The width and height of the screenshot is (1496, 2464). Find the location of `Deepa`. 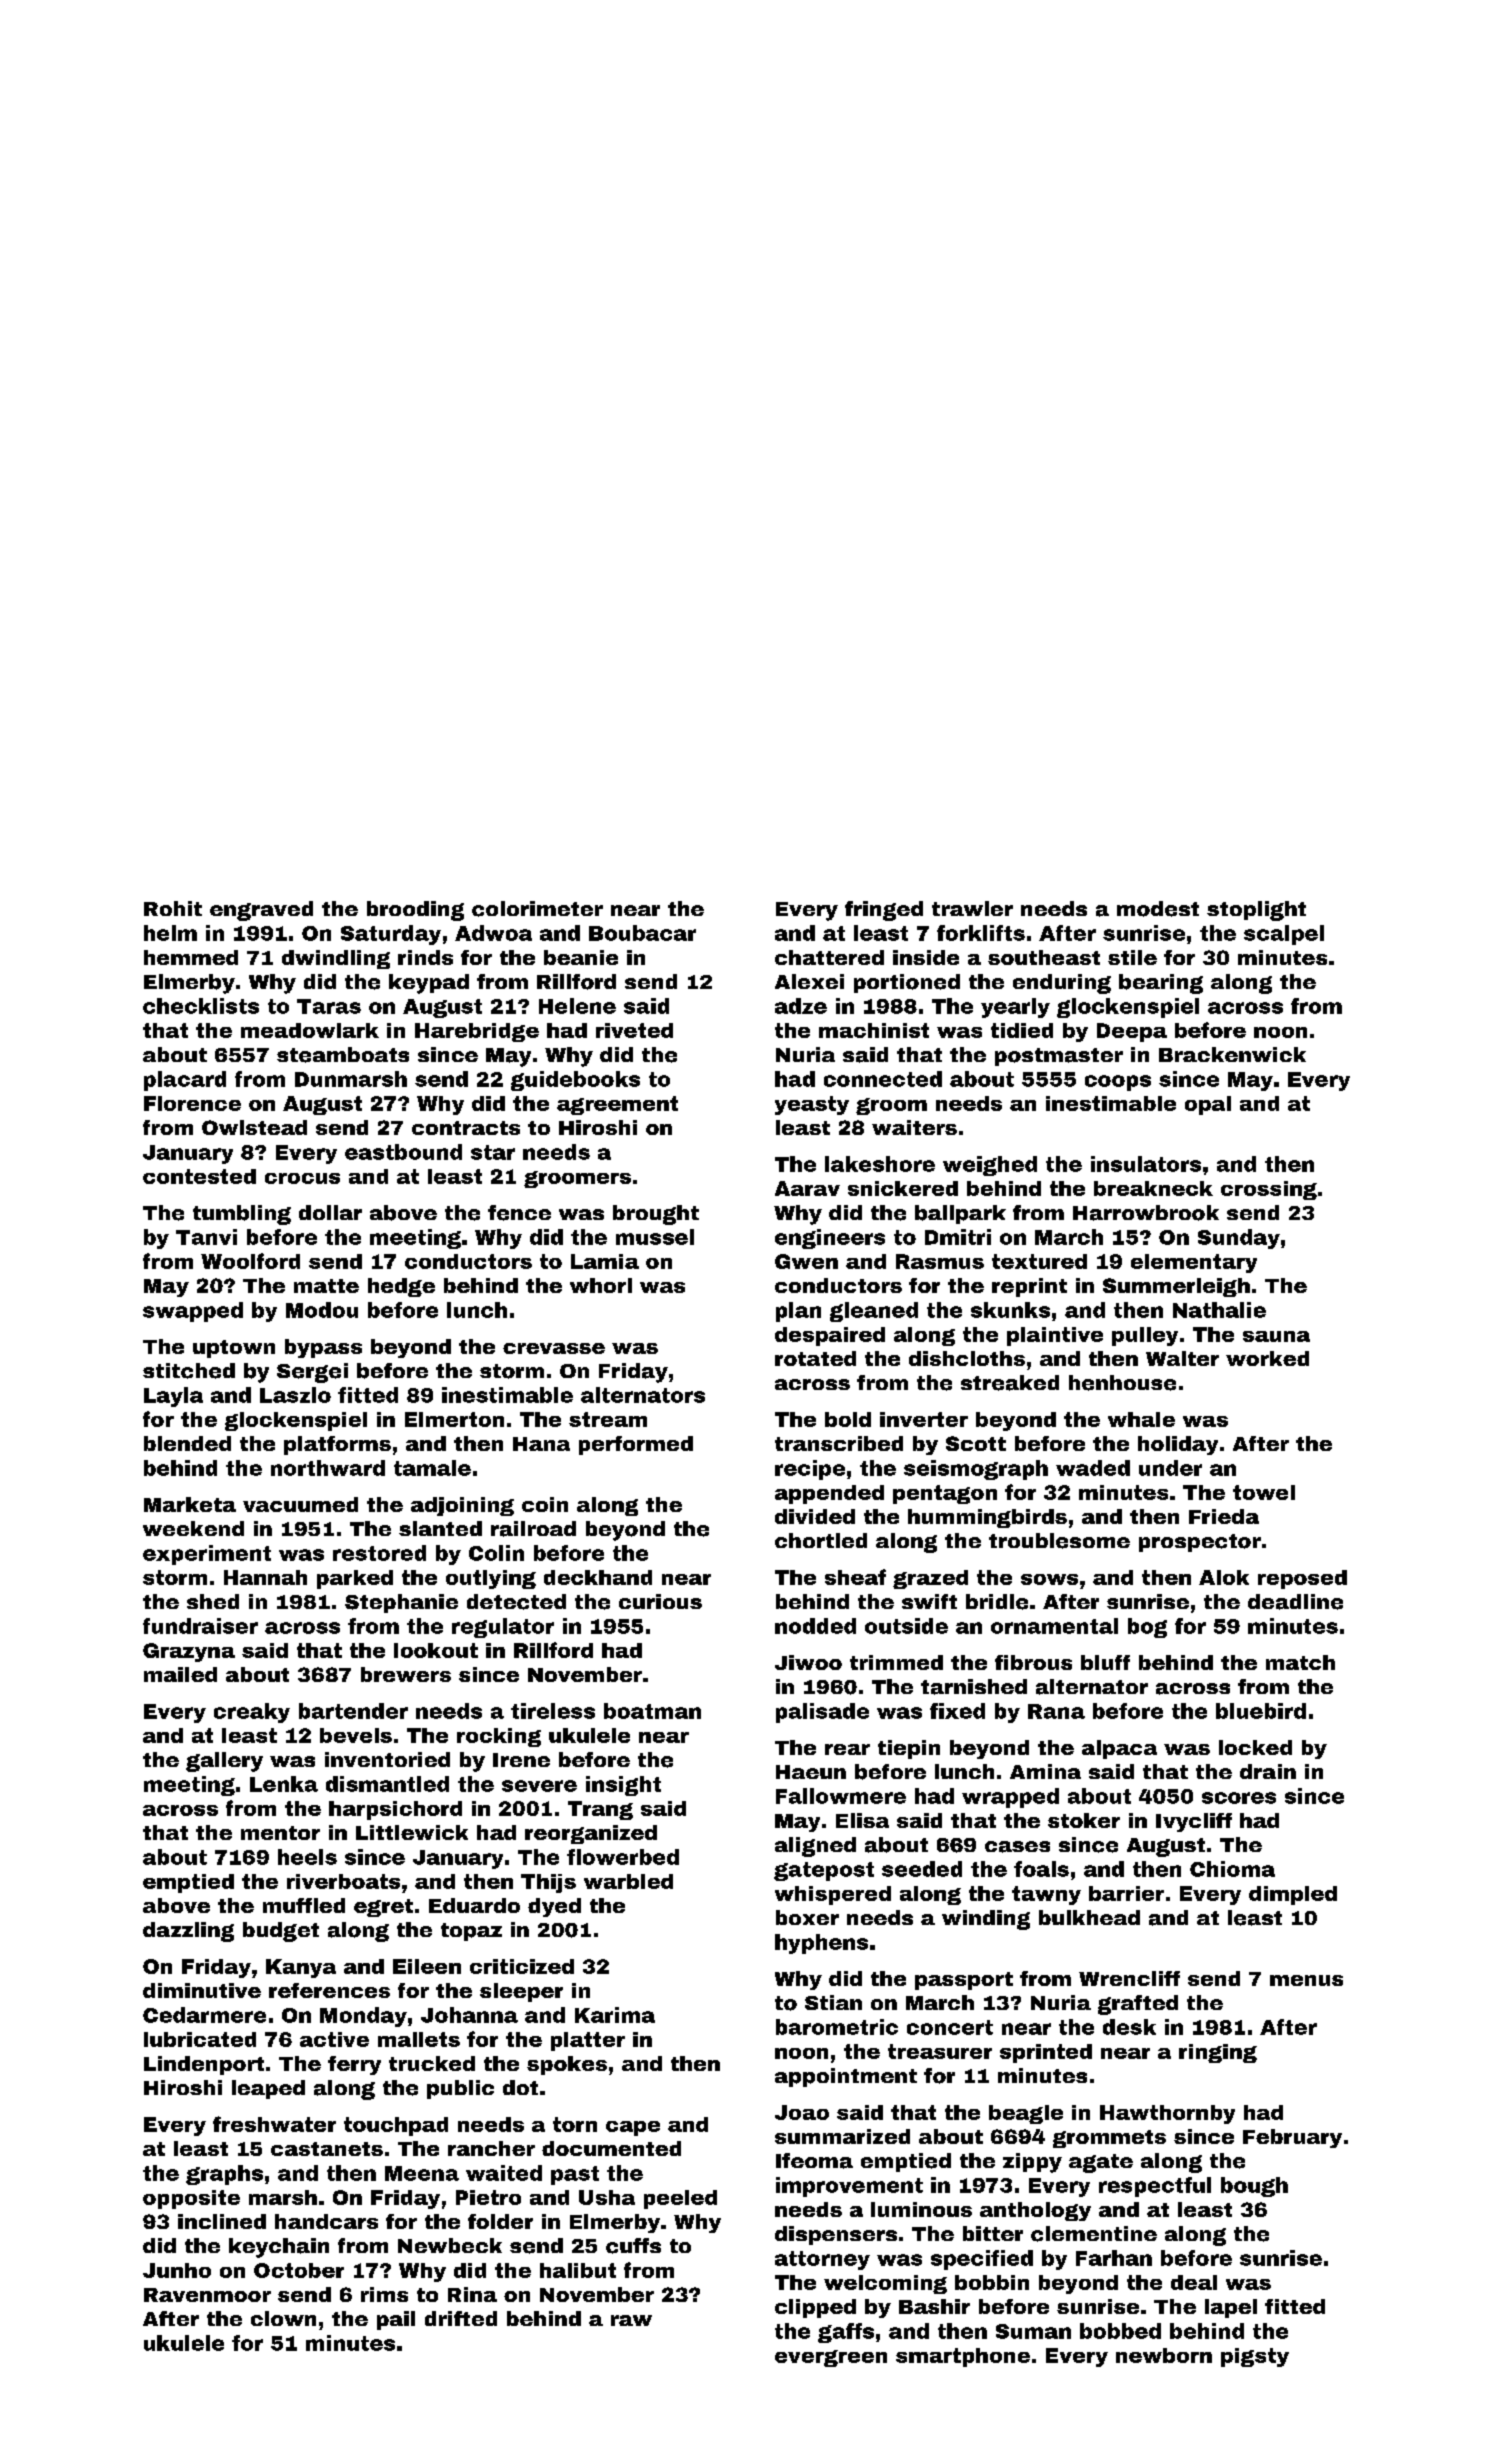

Deepa is located at coordinates (1132, 1032).
